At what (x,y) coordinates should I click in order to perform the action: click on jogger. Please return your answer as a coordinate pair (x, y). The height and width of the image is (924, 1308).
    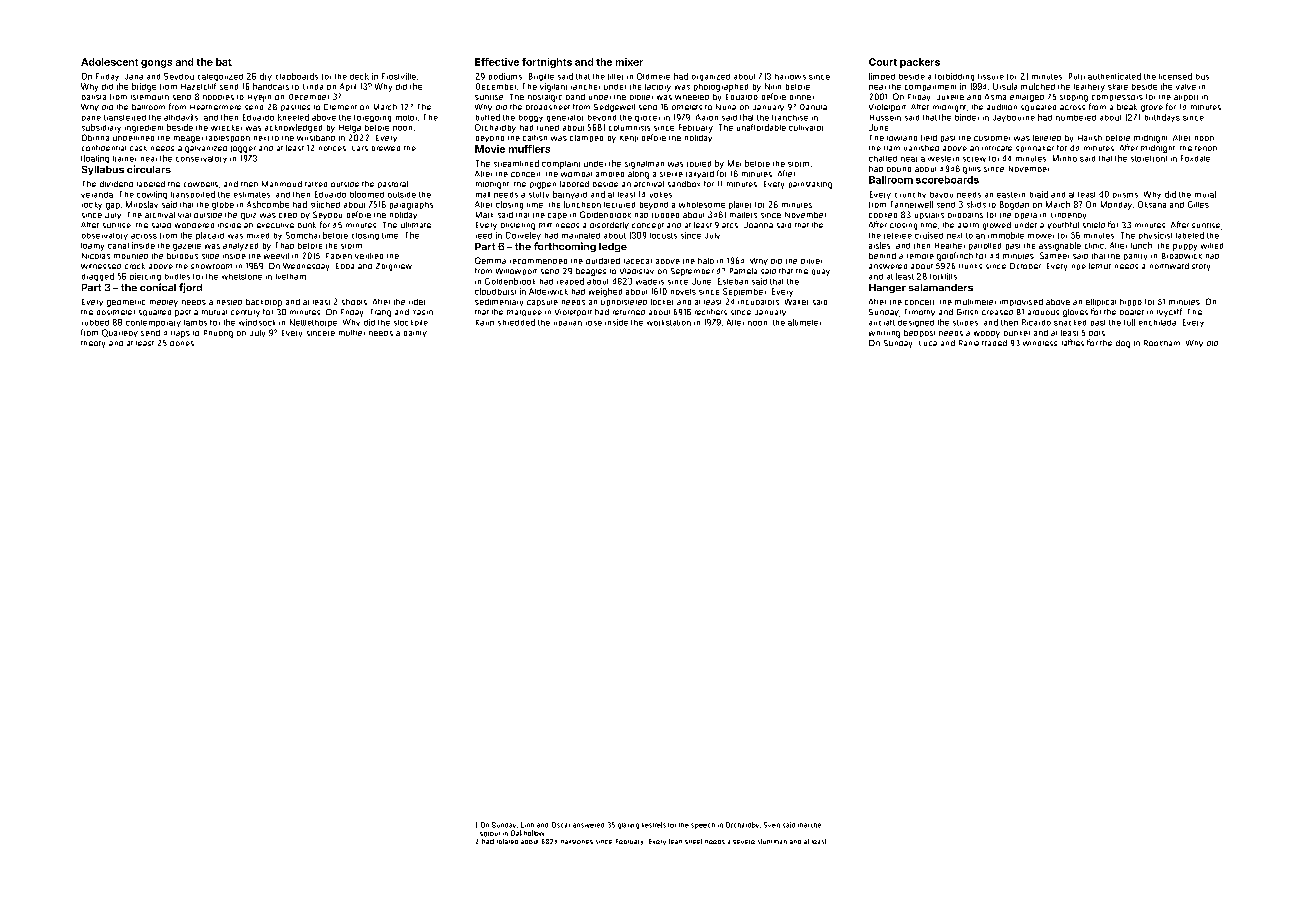
    Looking at the image, I should click on (243, 149).
